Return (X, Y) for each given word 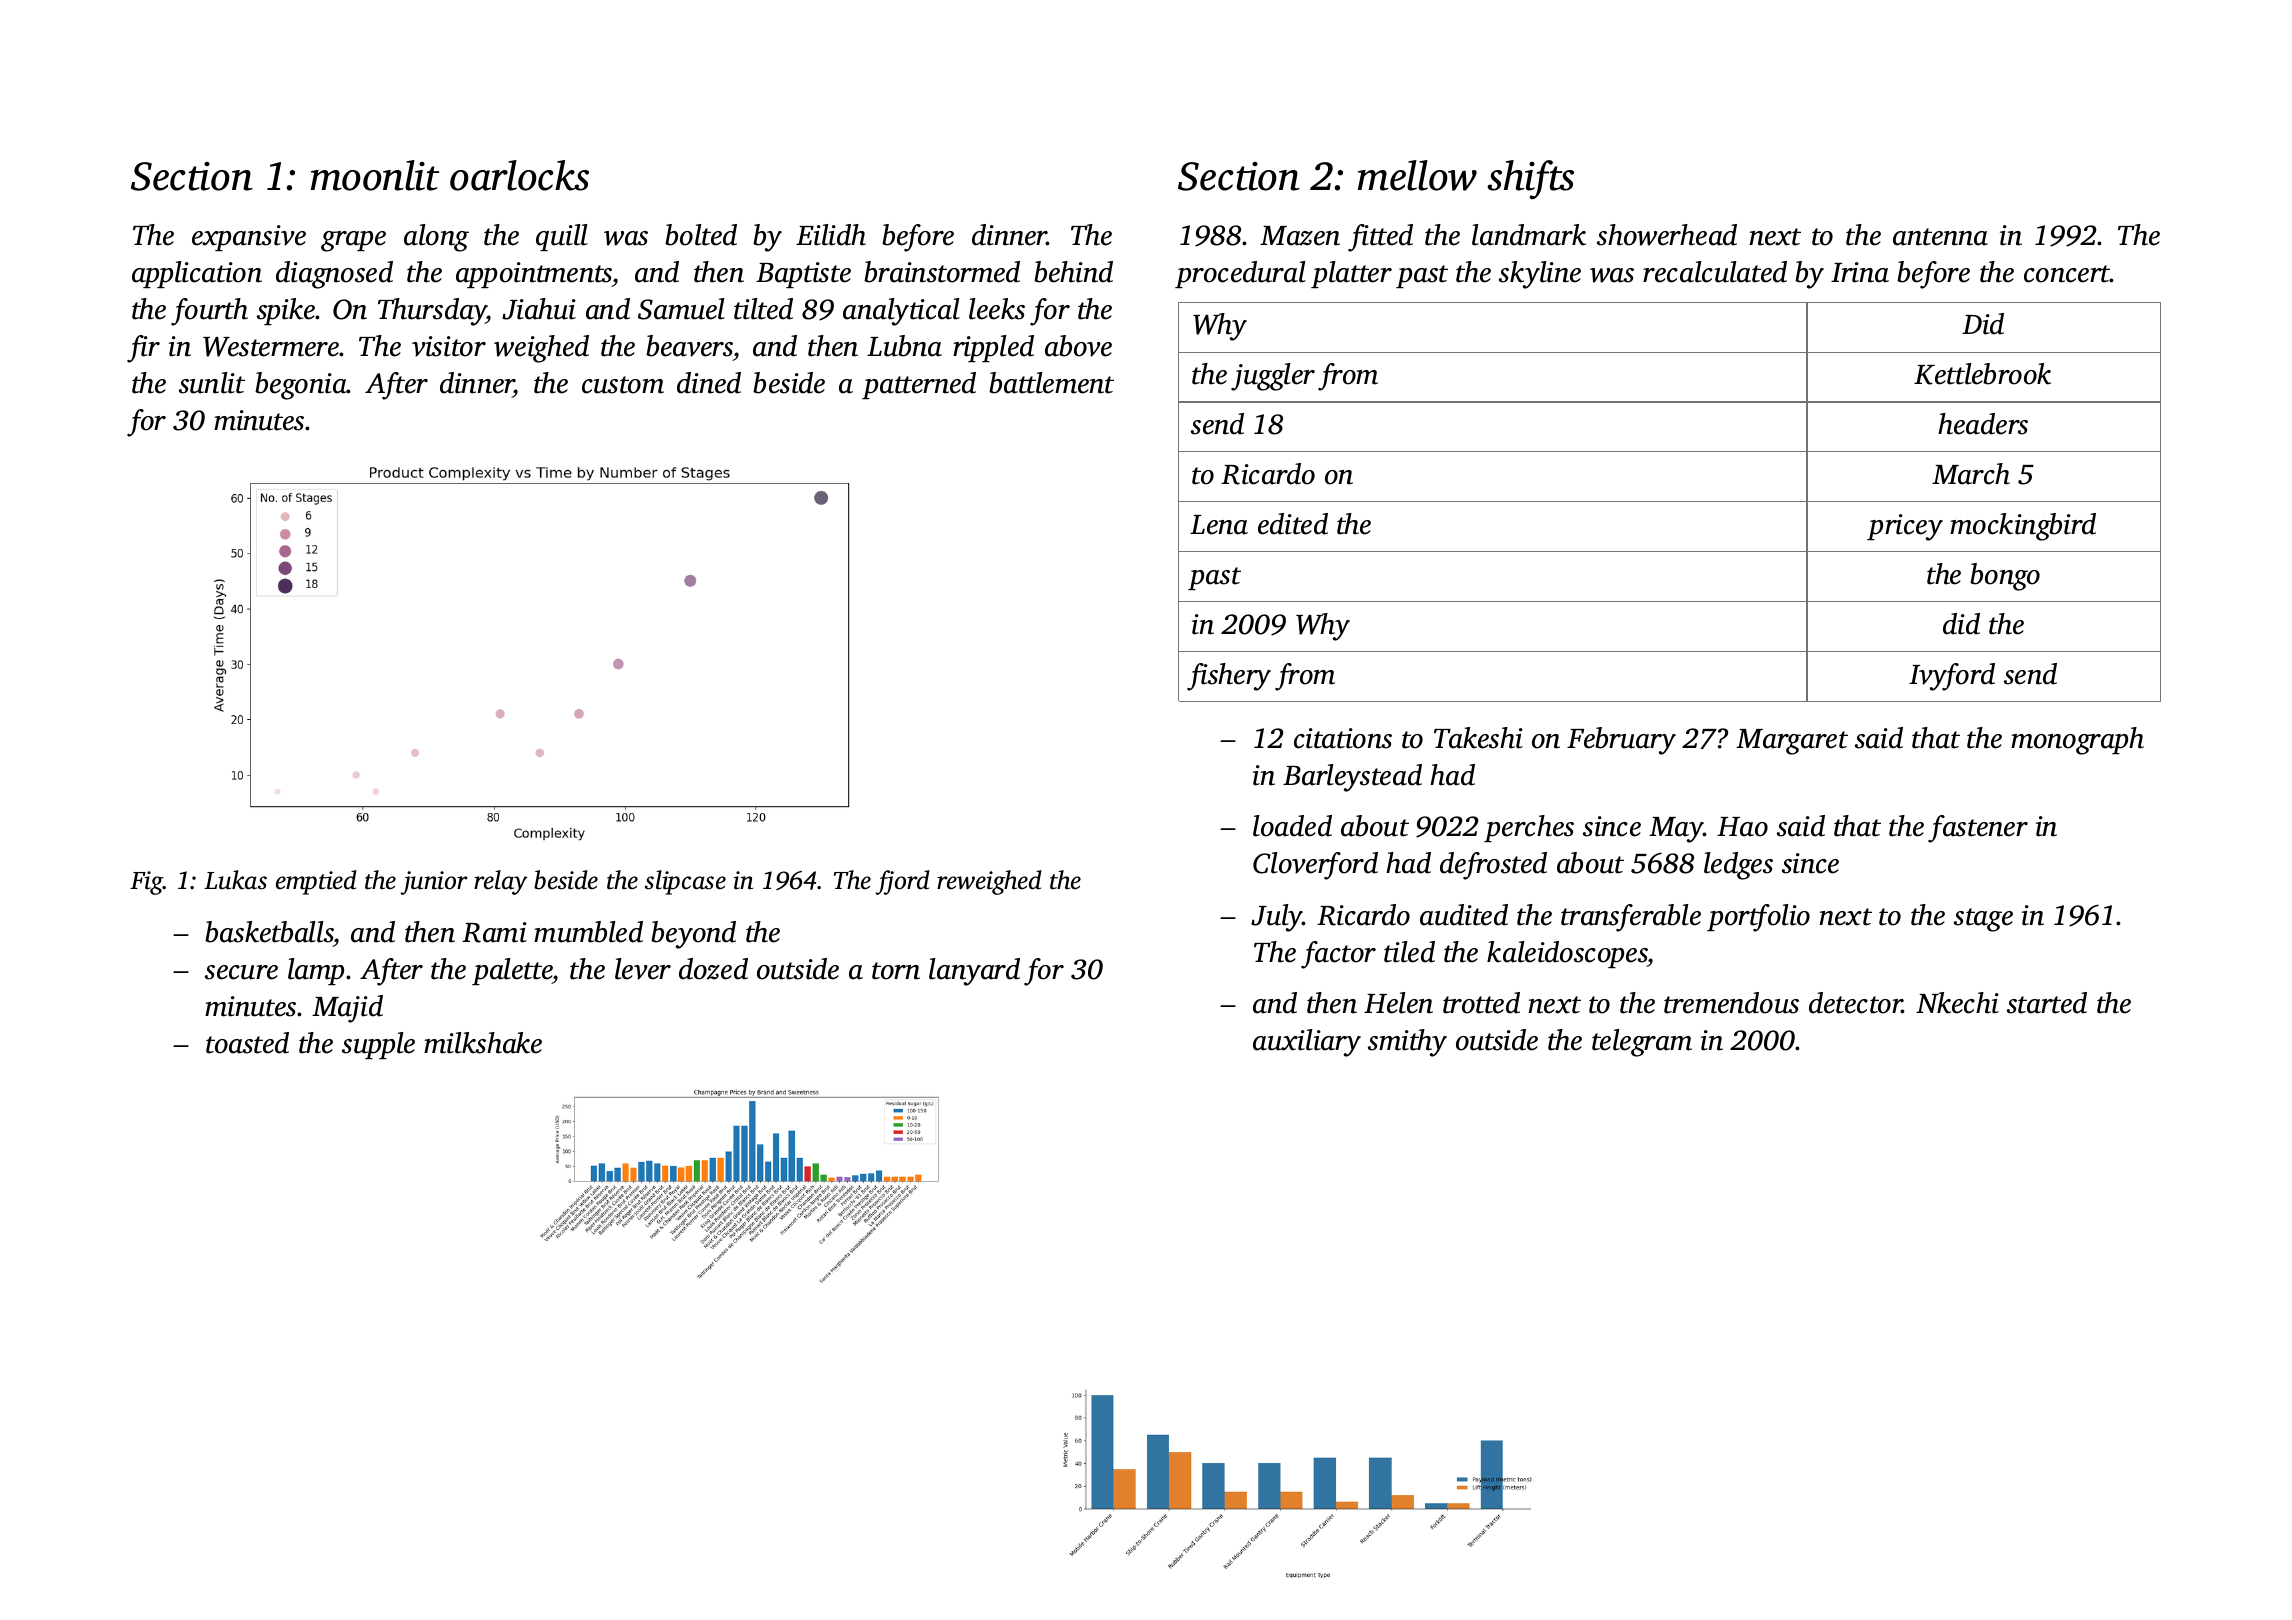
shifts (1530, 180)
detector (1856, 1003)
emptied (316, 882)
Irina (1860, 272)
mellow (1417, 175)
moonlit (375, 175)
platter (1351, 274)
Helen (1398, 1003)
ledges (1738, 866)
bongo (2005, 577)
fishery (1229, 677)
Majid (347, 1009)
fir (143, 349)
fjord (903, 882)
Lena (1219, 525)
